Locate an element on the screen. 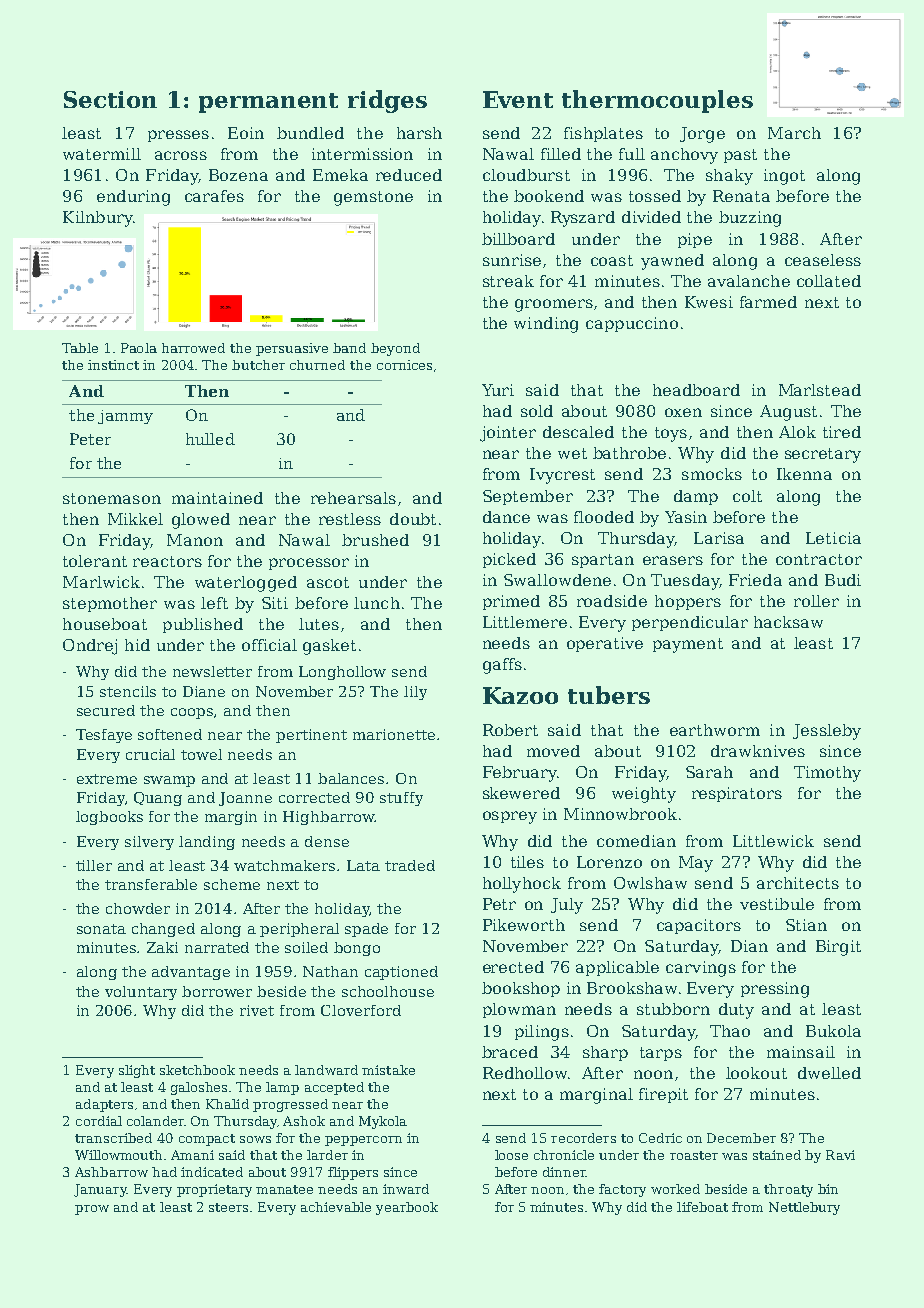 The height and width of the screenshot is (1308, 924). Paola is located at coordinates (139, 348).
